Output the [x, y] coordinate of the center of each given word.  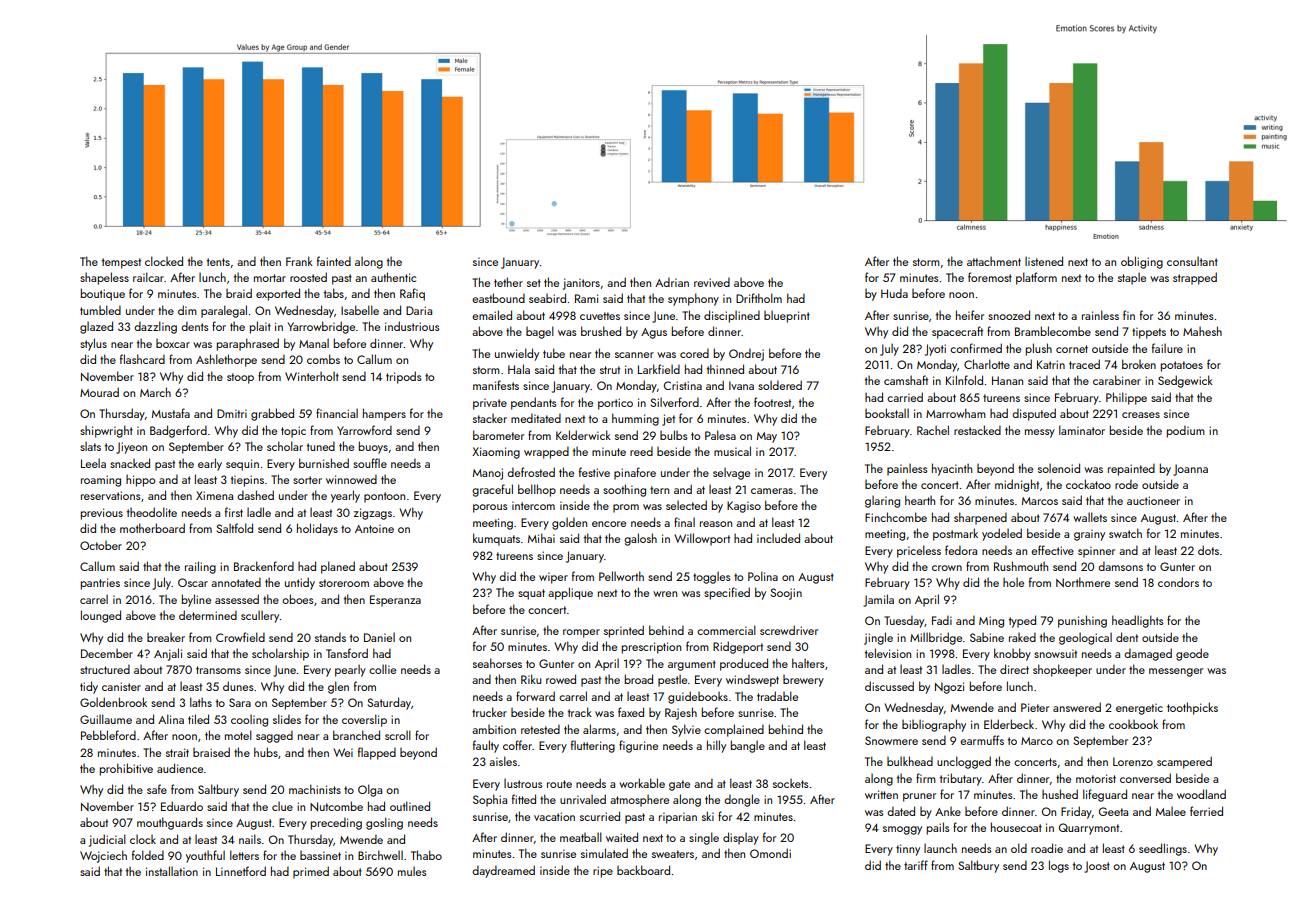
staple [1132, 278]
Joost [1097, 867]
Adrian [672, 282]
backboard [643, 870]
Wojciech [103, 856]
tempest [121, 263]
